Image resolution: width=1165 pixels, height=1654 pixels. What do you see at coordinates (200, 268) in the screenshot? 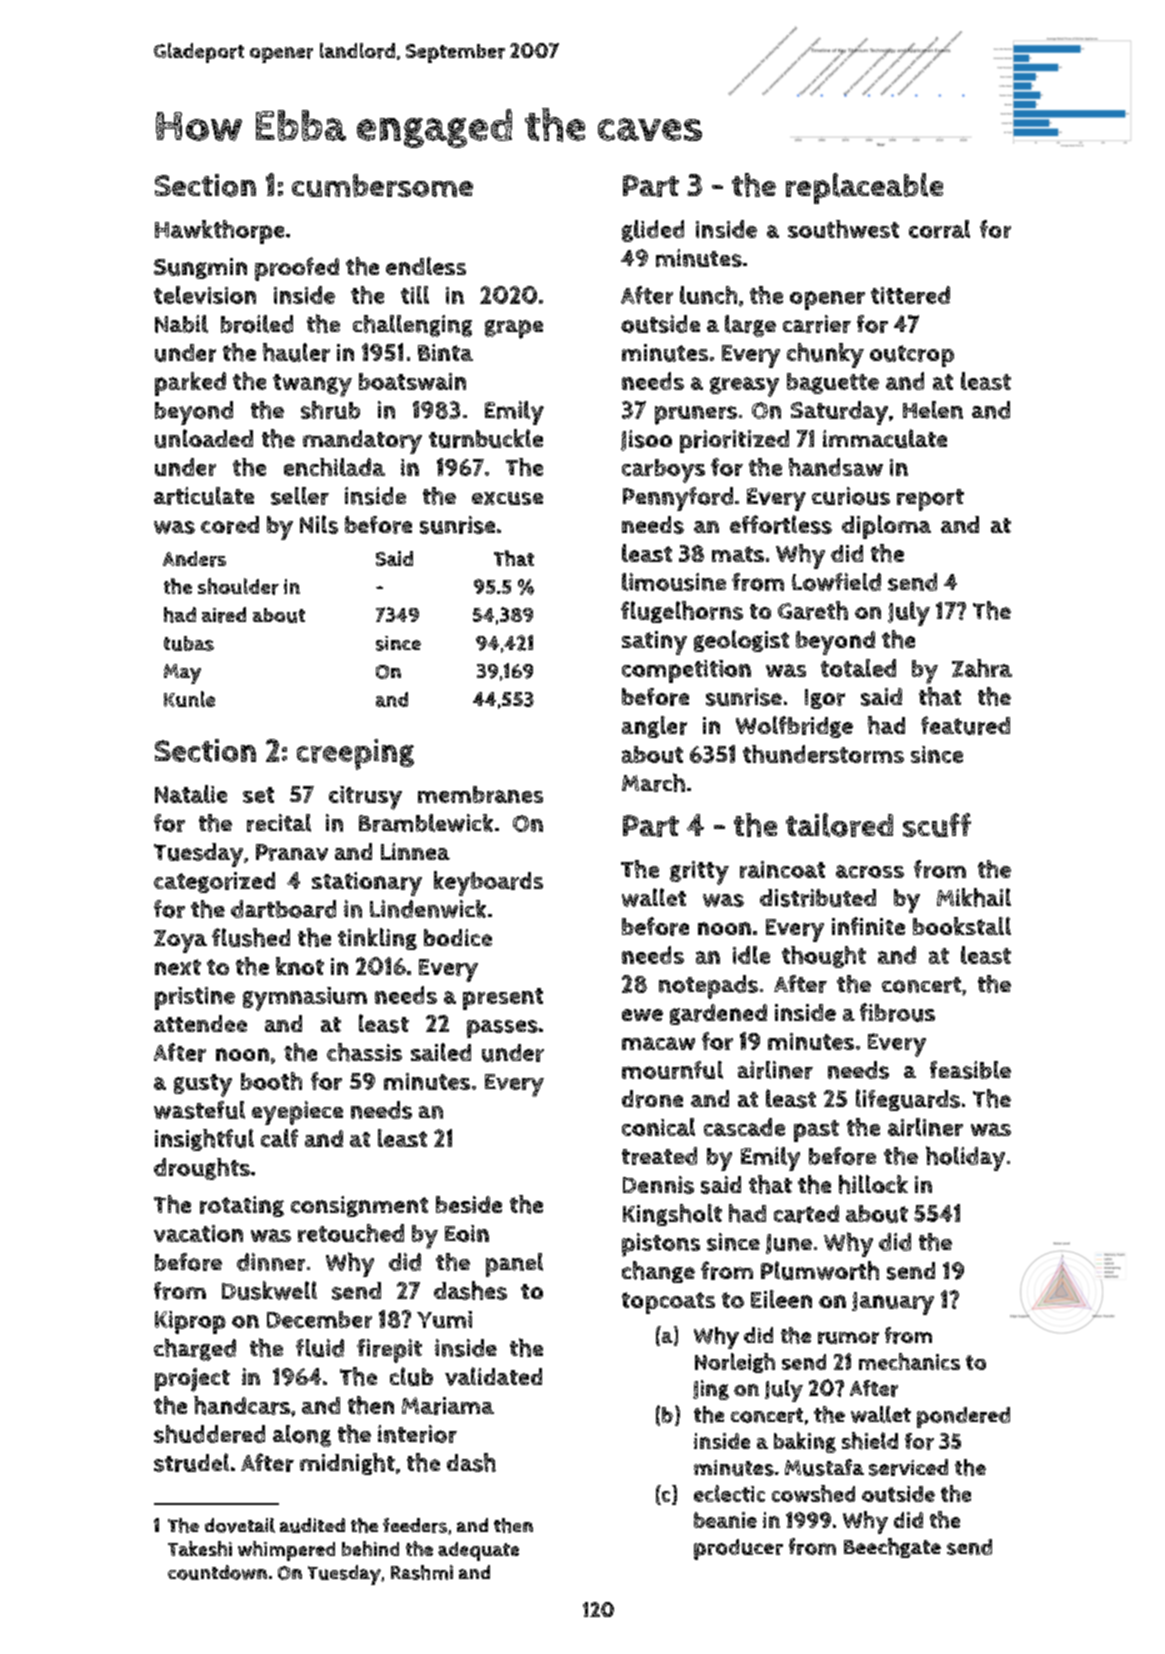
I see `Sungmin` at bounding box center [200, 268].
